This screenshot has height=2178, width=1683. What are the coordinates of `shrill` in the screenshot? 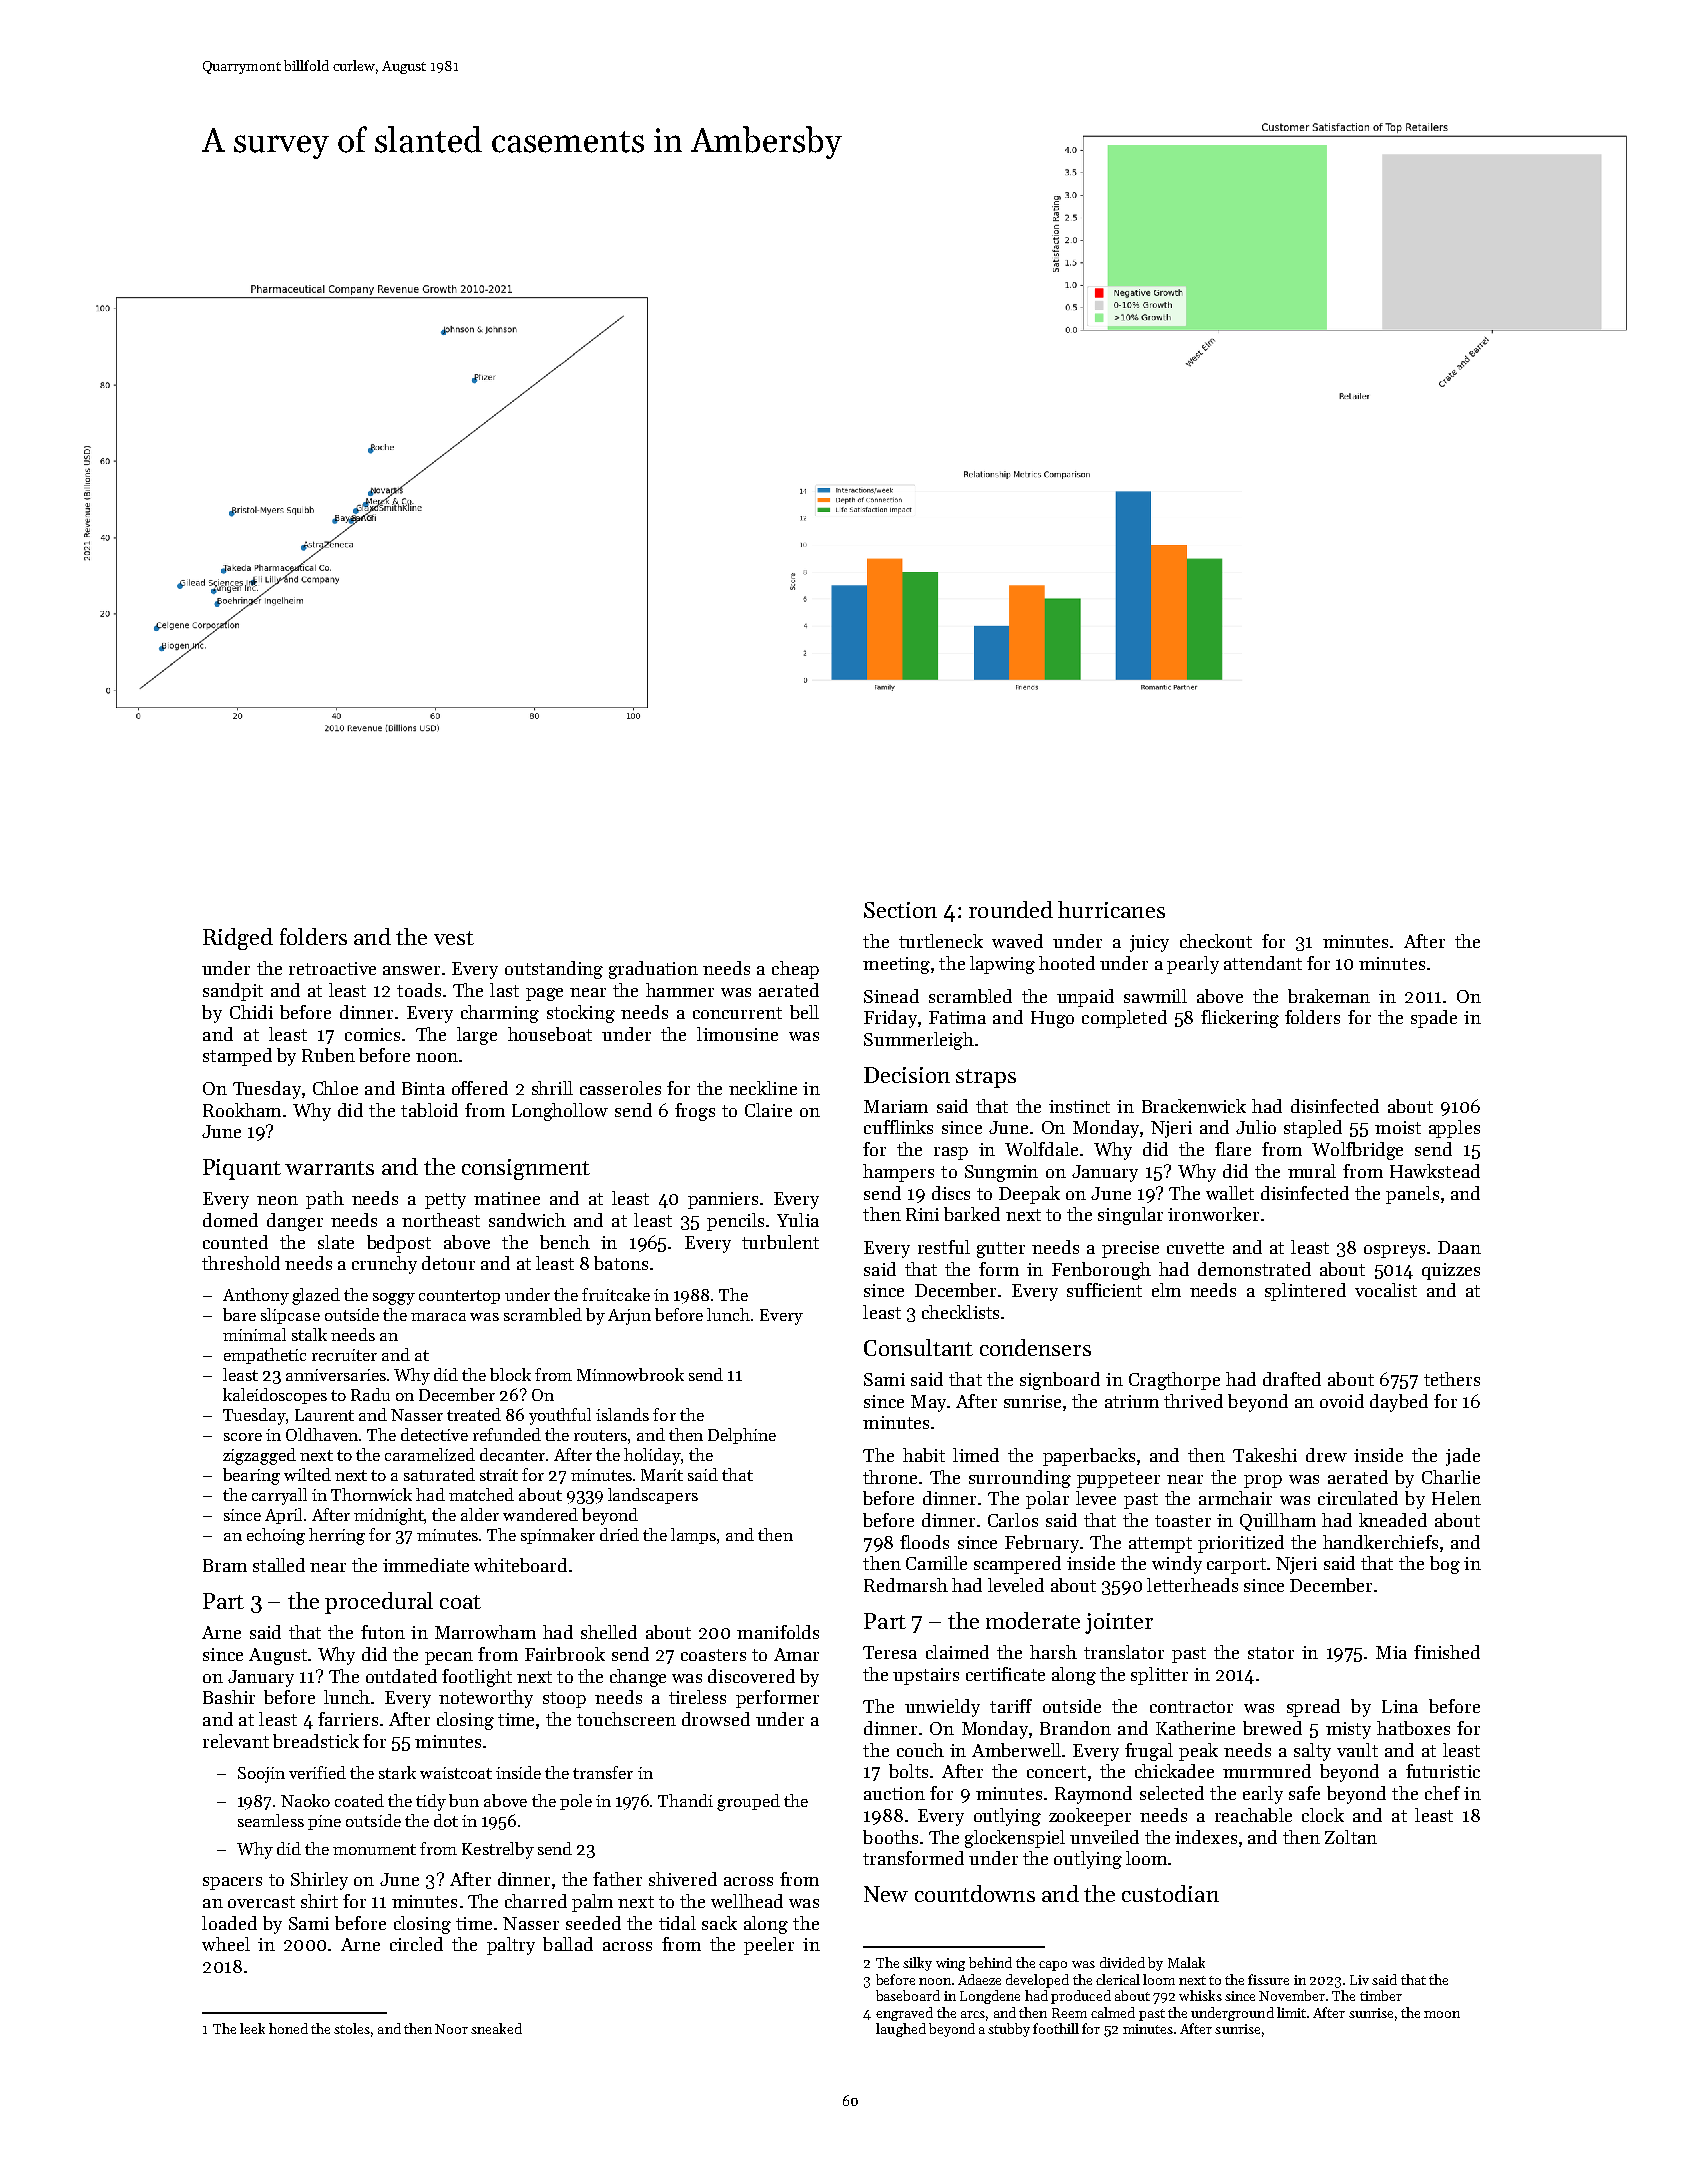 It's located at (552, 1088).
